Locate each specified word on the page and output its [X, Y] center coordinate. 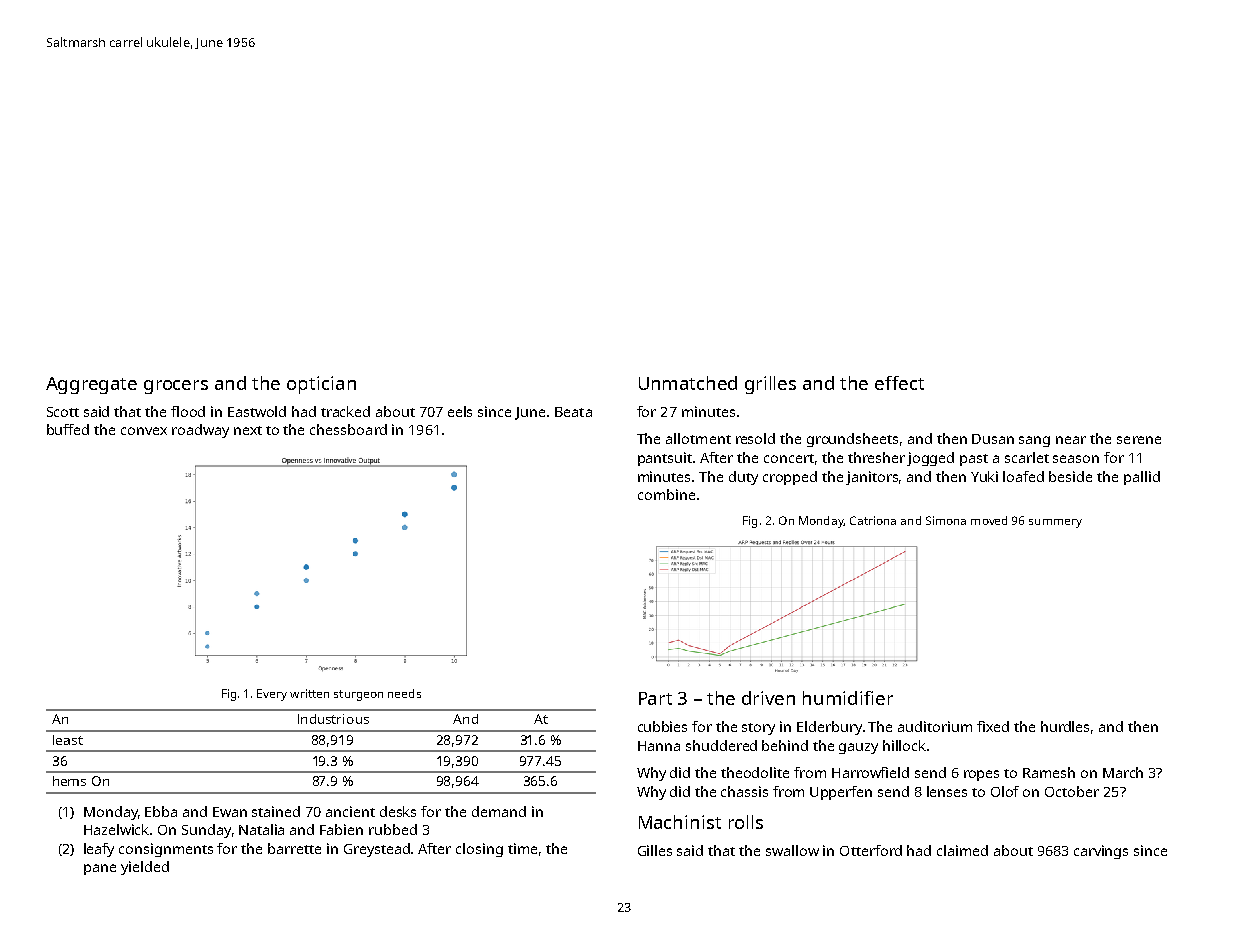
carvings [1101, 852]
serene [1139, 440]
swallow [792, 850]
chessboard [348, 429]
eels [460, 411]
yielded [145, 868]
